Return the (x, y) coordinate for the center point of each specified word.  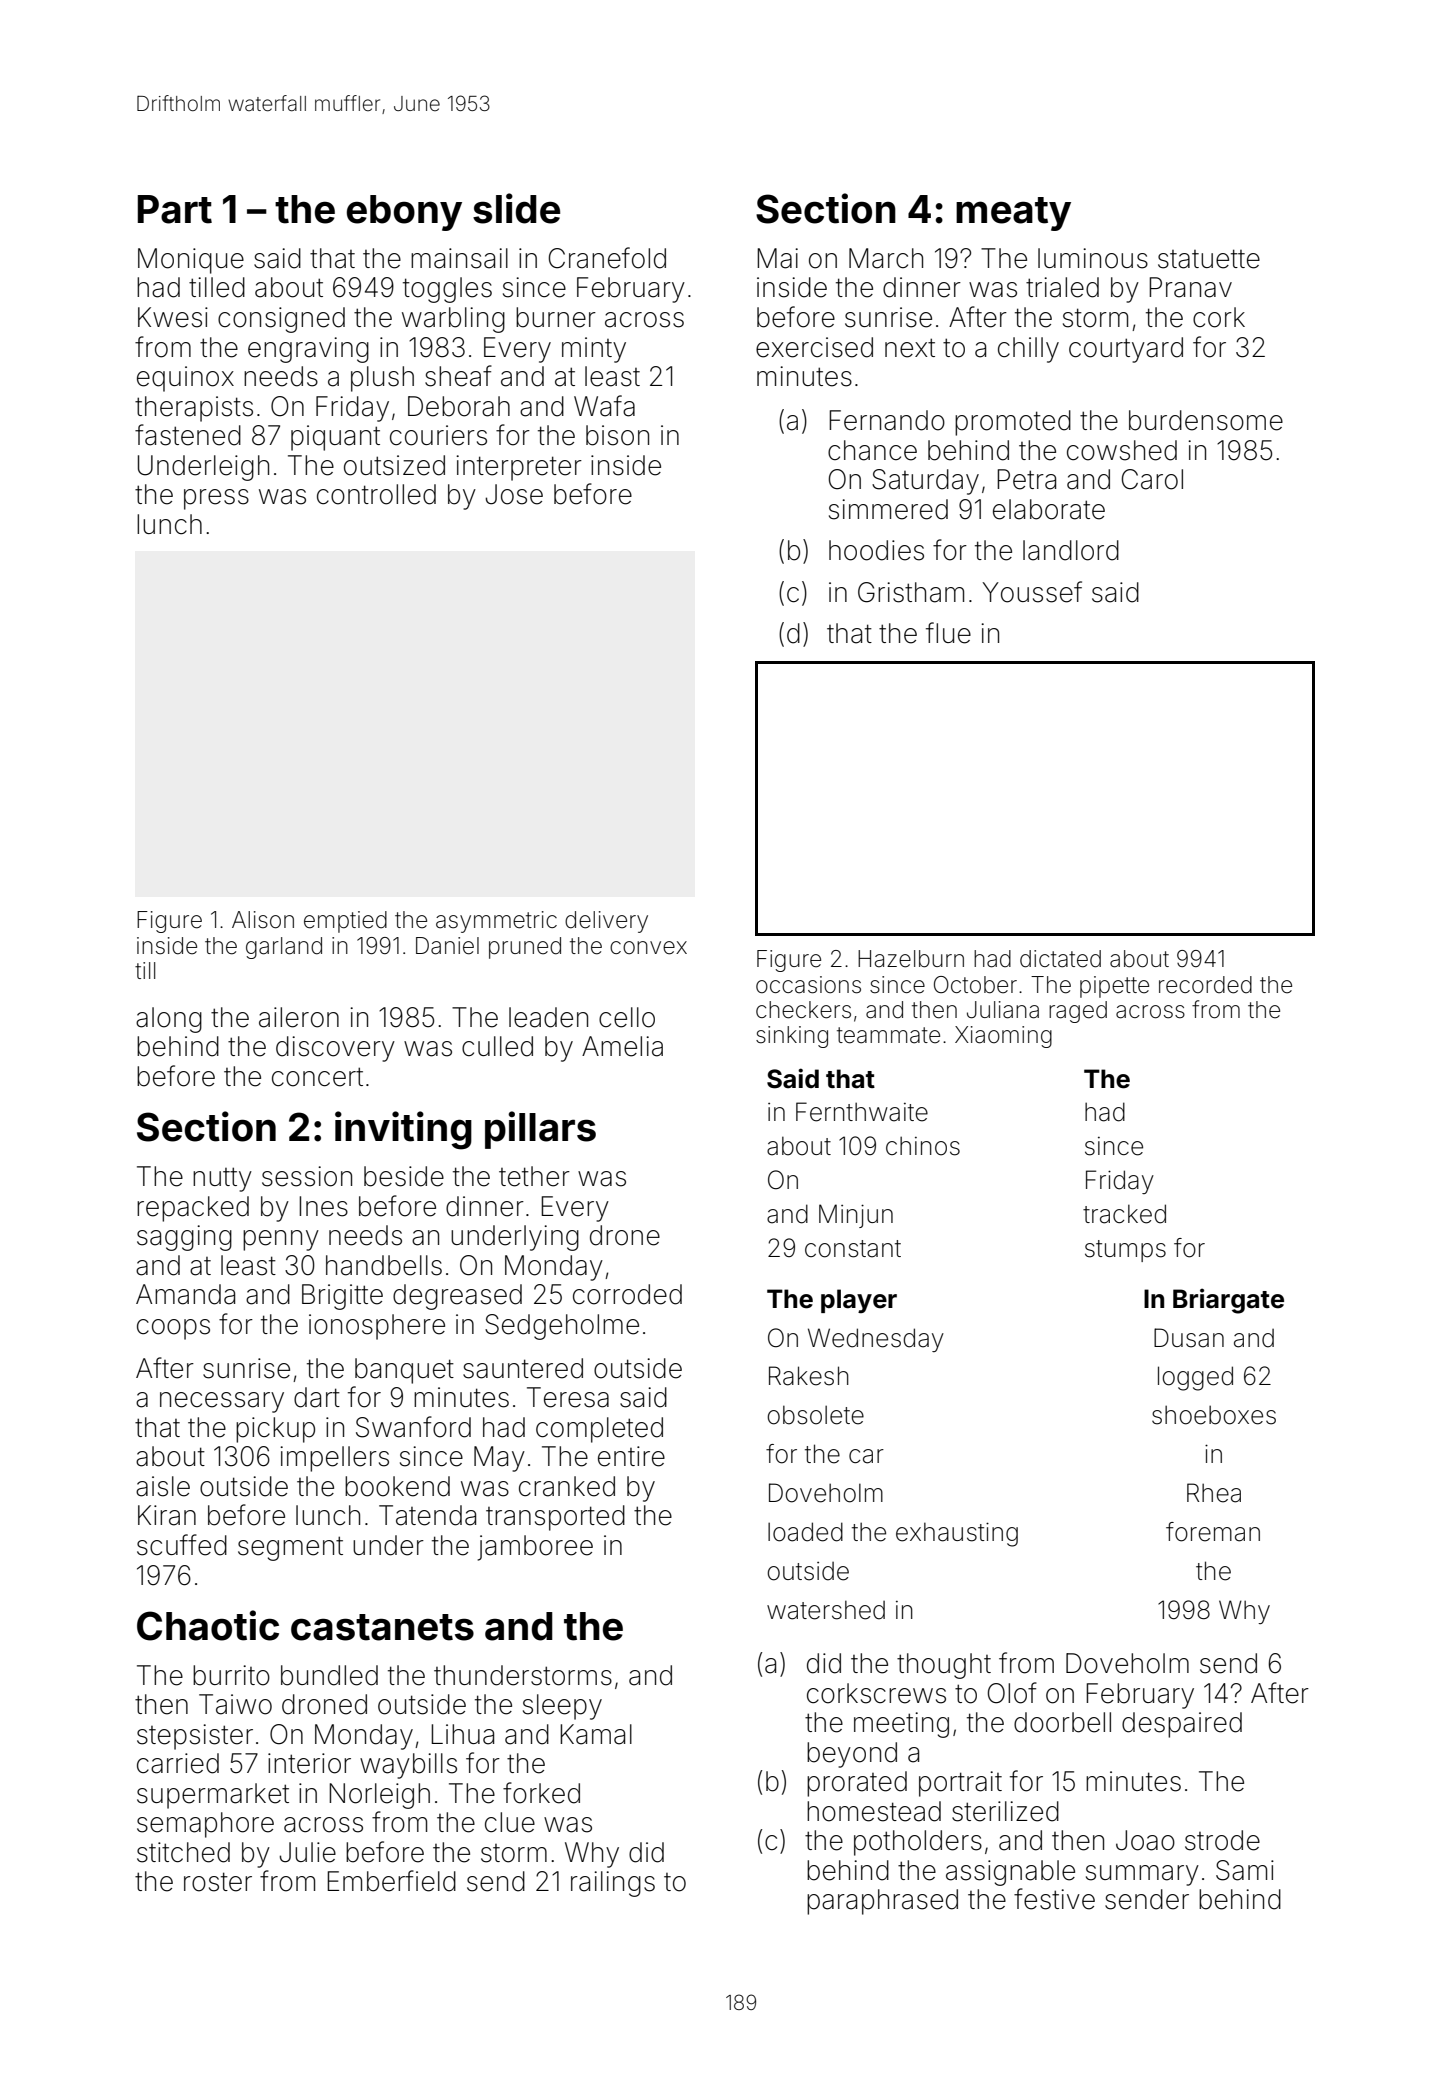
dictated (1060, 959)
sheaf (458, 376)
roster (218, 1882)
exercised (814, 347)
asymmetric (496, 922)
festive (1054, 1899)
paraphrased (882, 1902)
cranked (567, 1486)
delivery (606, 922)
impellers (334, 1459)
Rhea (1214, 1493)
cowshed (1122, 450)
